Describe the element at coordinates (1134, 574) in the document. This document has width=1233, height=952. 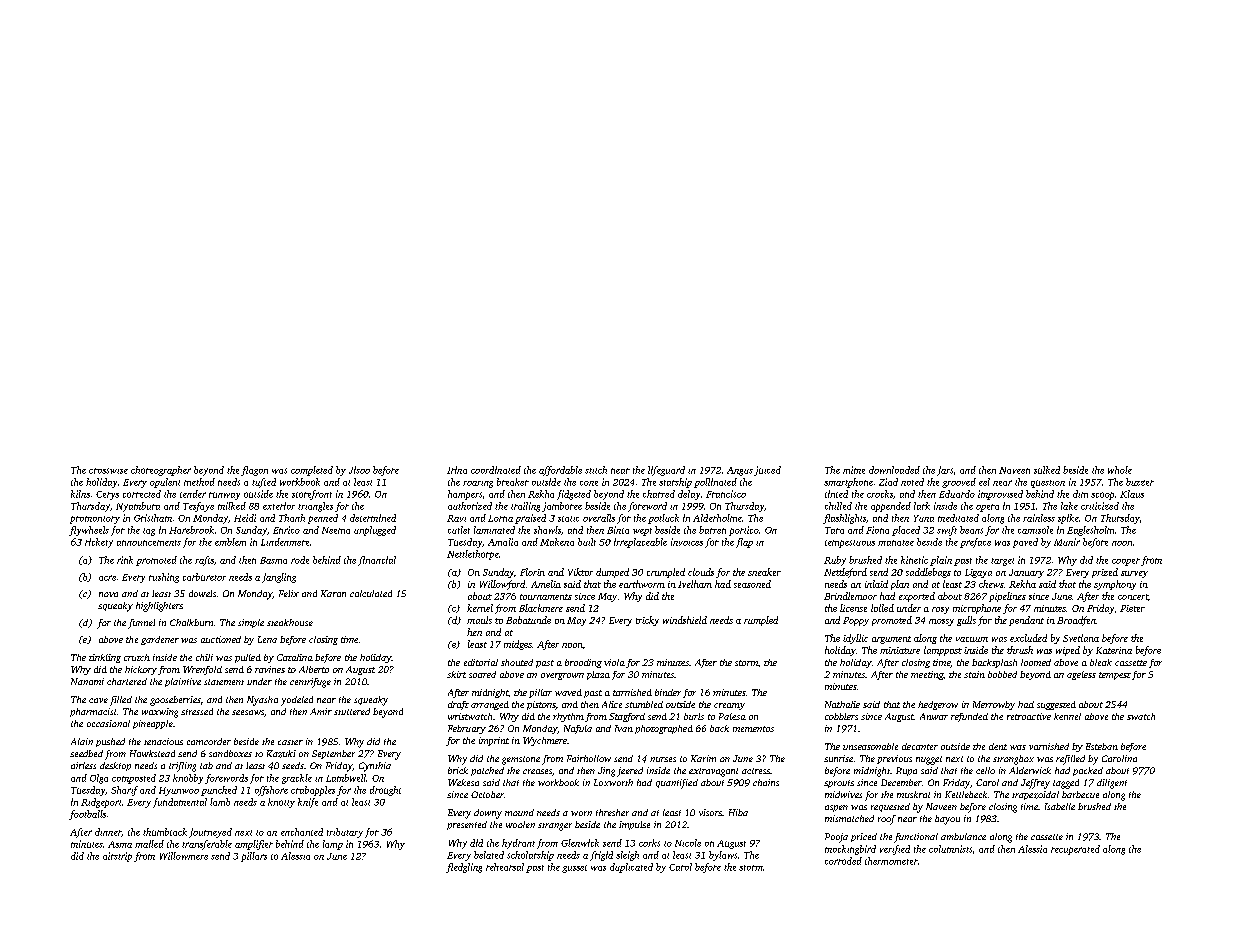
I see `survey` at that location.
